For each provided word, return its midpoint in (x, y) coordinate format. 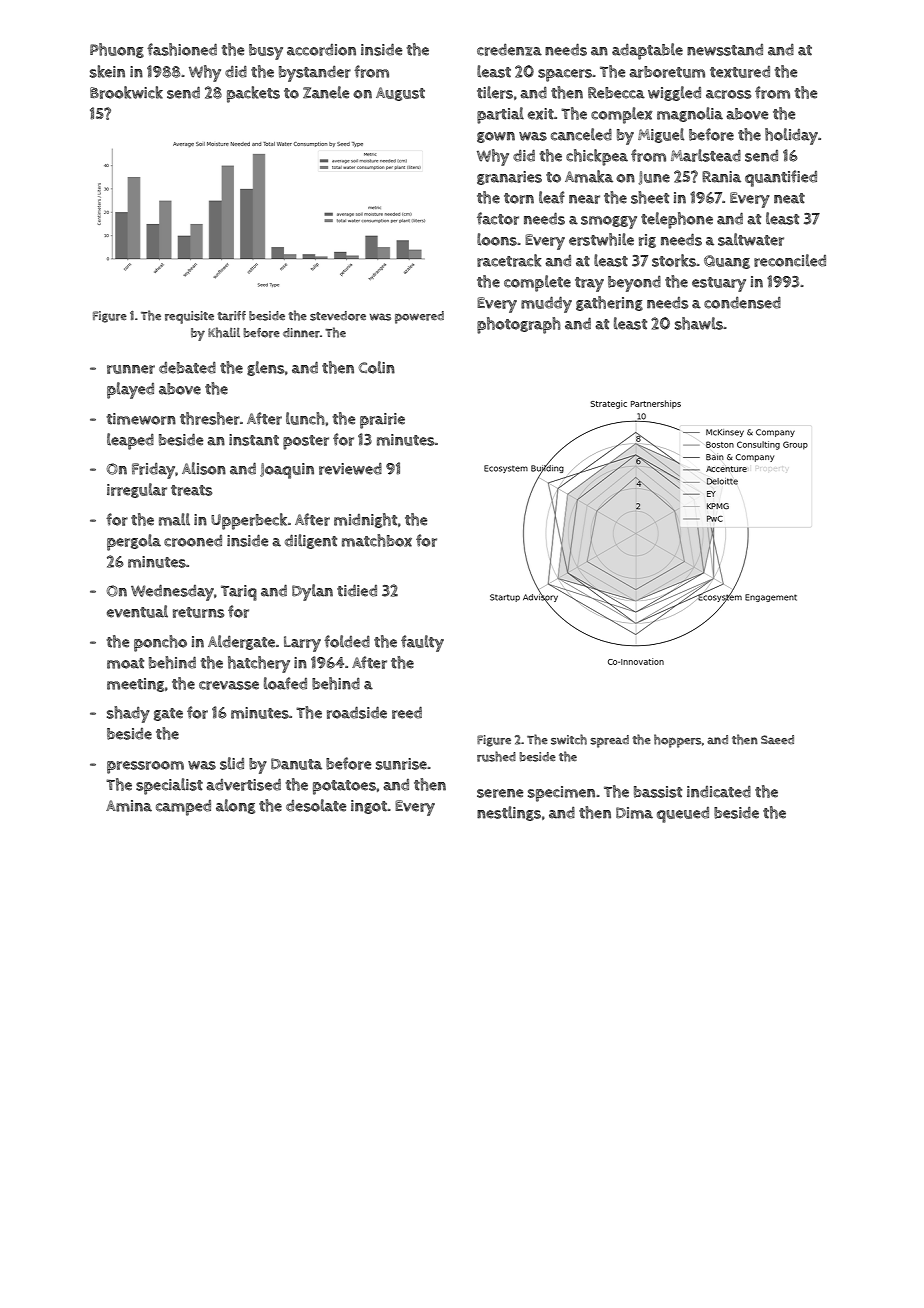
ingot (369, 807)
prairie (382, 421)
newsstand (725, 50)
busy (266, 52)
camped (183, 808)
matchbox (377, 540)
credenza (509, 50)
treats (191, 490)
